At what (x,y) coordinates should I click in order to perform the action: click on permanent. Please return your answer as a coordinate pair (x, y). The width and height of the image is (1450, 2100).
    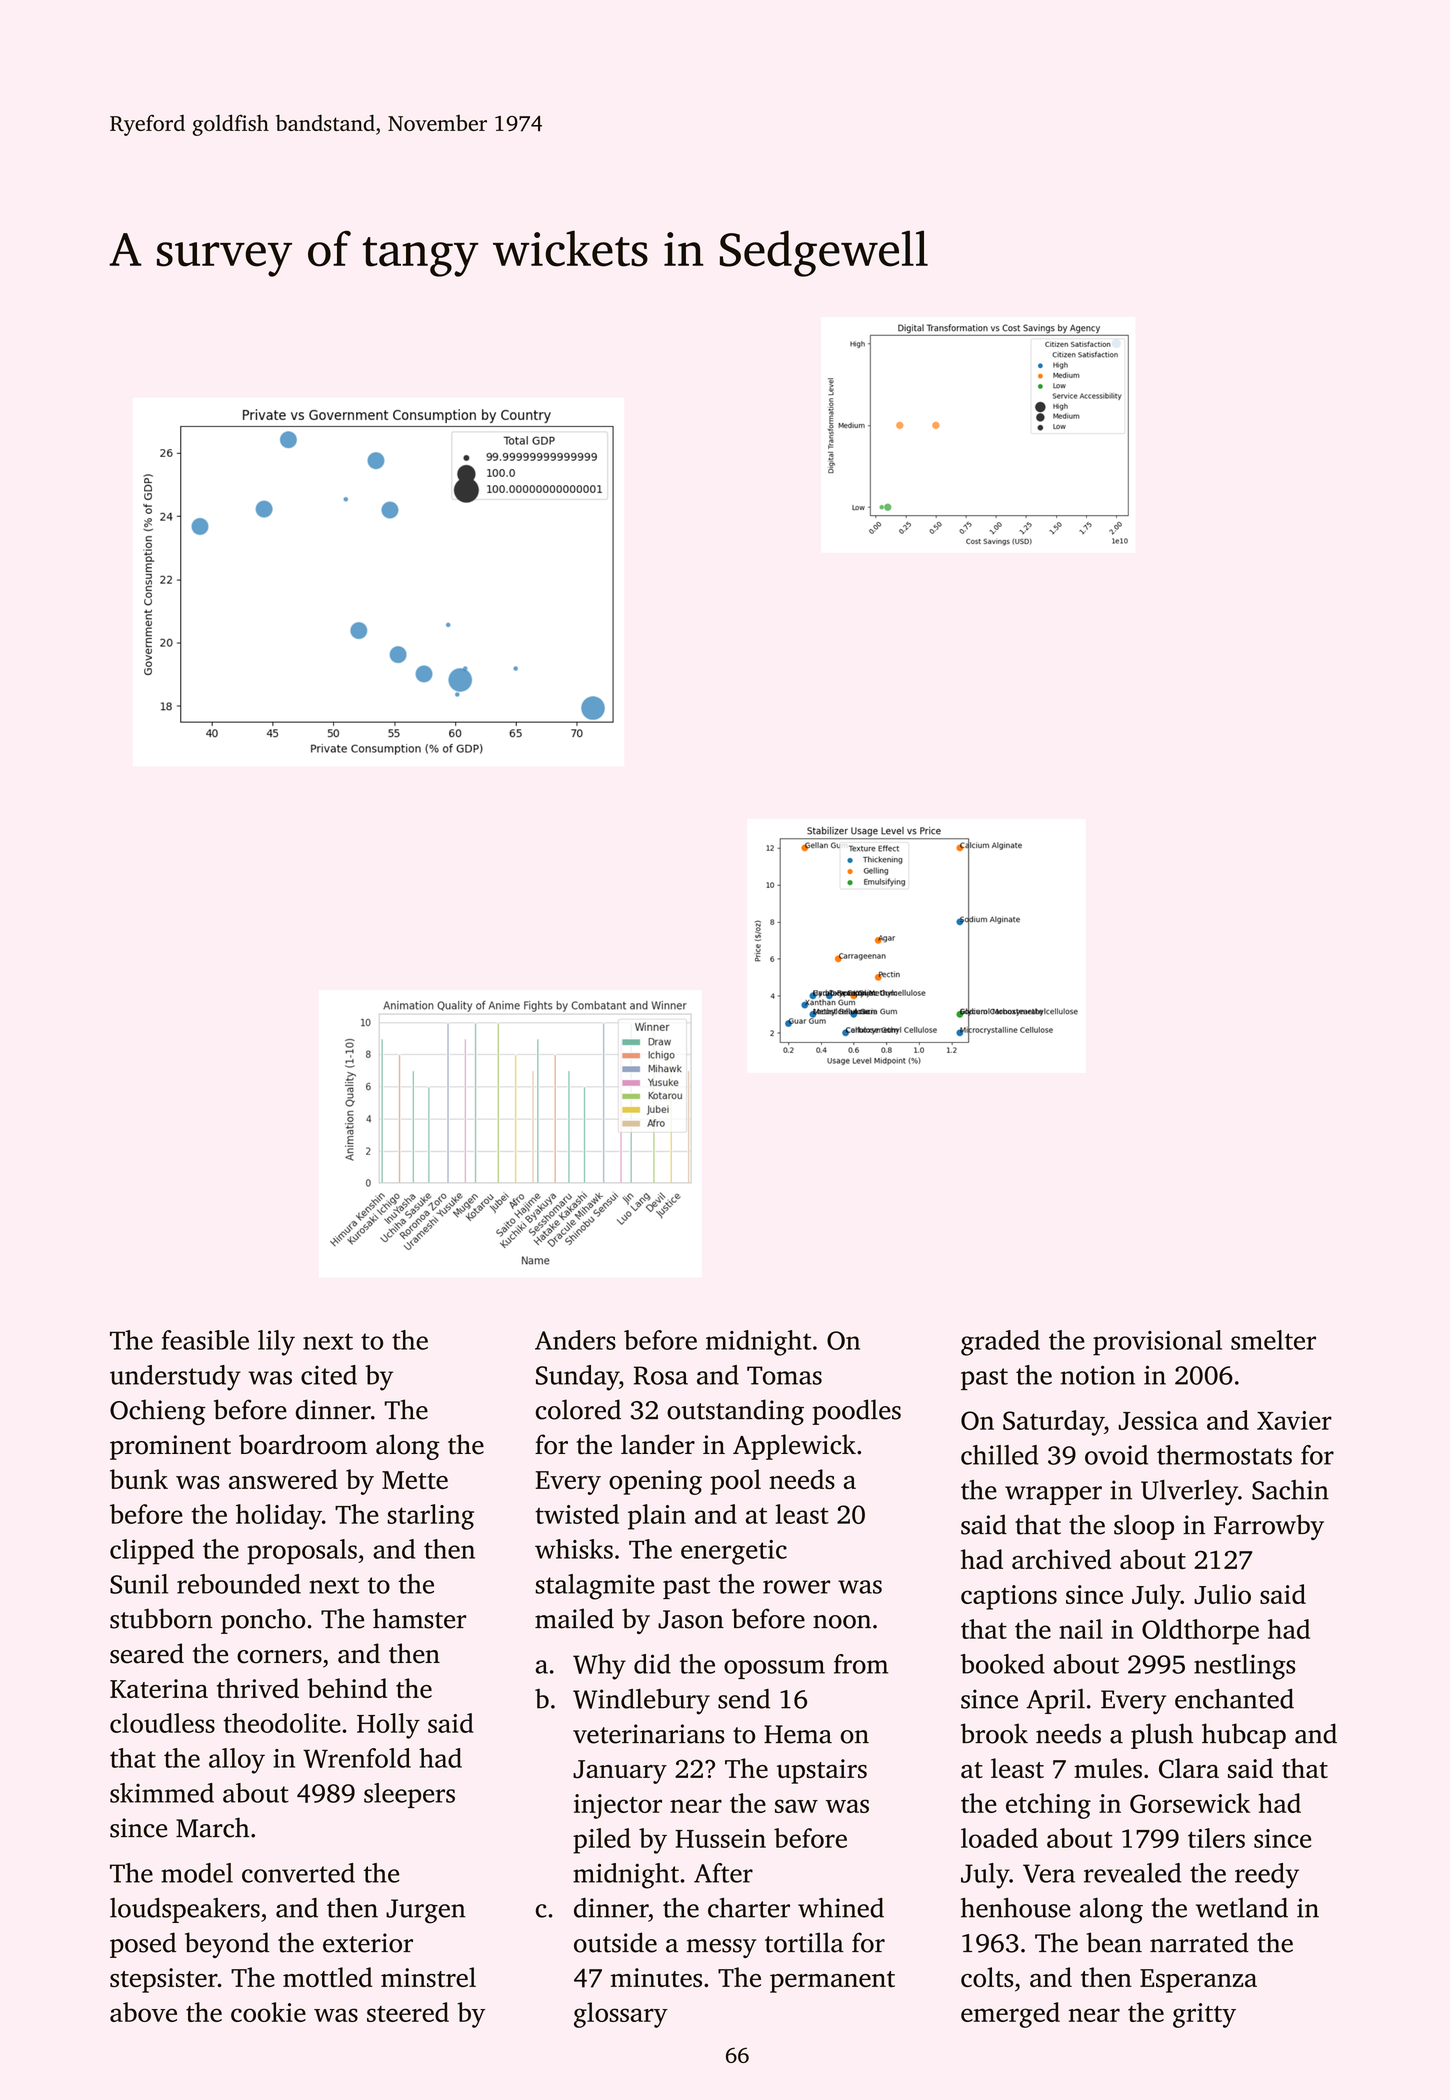
    Looking at the image, I should click on (832, 1982).
